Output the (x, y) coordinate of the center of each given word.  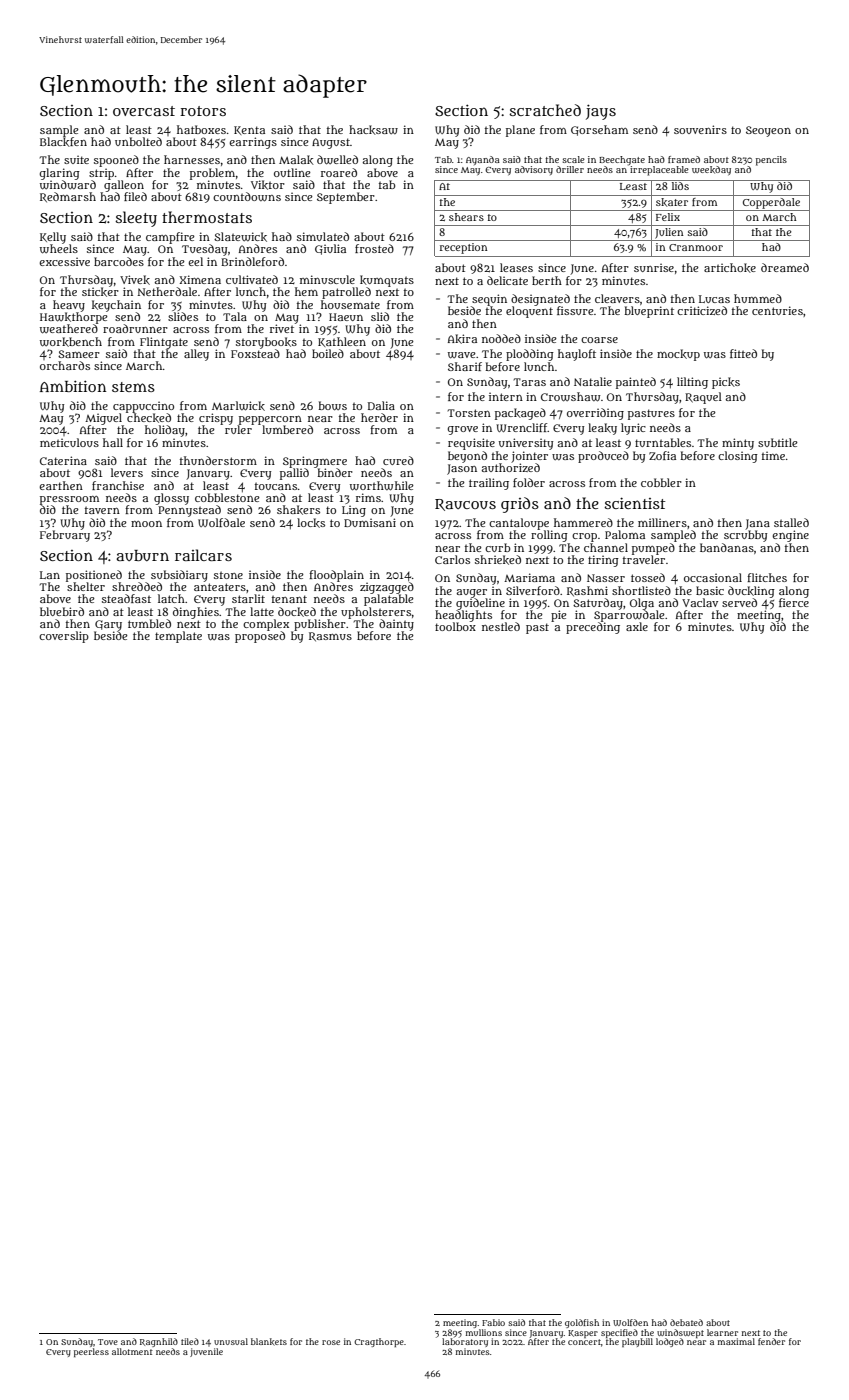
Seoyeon (768, 131)
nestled (501, 626)
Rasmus (330, 637)
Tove (108, 1342)
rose (331, 1342)
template (178, 637)
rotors (203, 111)
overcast (144, 111)
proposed (260, 637)
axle (637, 626)
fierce (794, 602)
